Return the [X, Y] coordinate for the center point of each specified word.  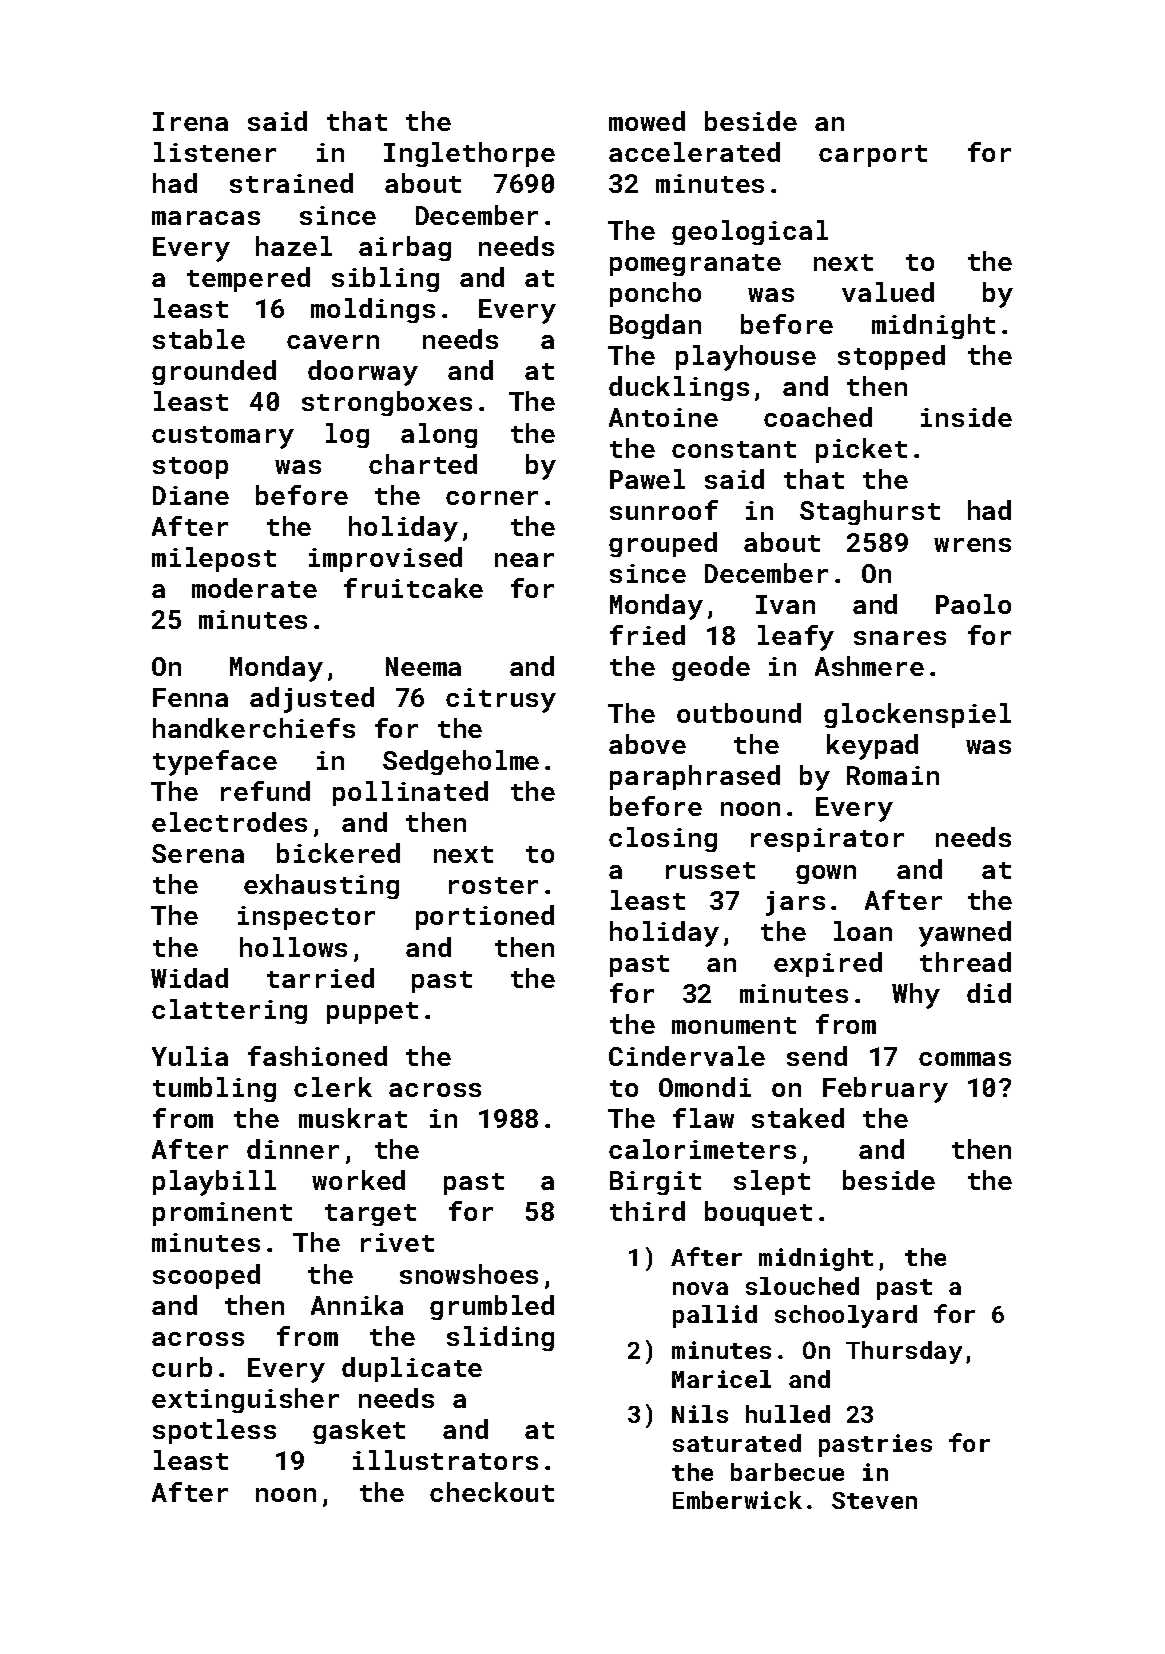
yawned [965, 934]
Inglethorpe [469, 154]
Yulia [190, 1056]
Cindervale [687, 1056]
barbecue [787, 1472]
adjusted [312, 700]
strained [291, 183]
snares [900, 638]
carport [873, 156]
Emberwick [737, 1500]
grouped [663, 544]
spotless [214, 1431]
